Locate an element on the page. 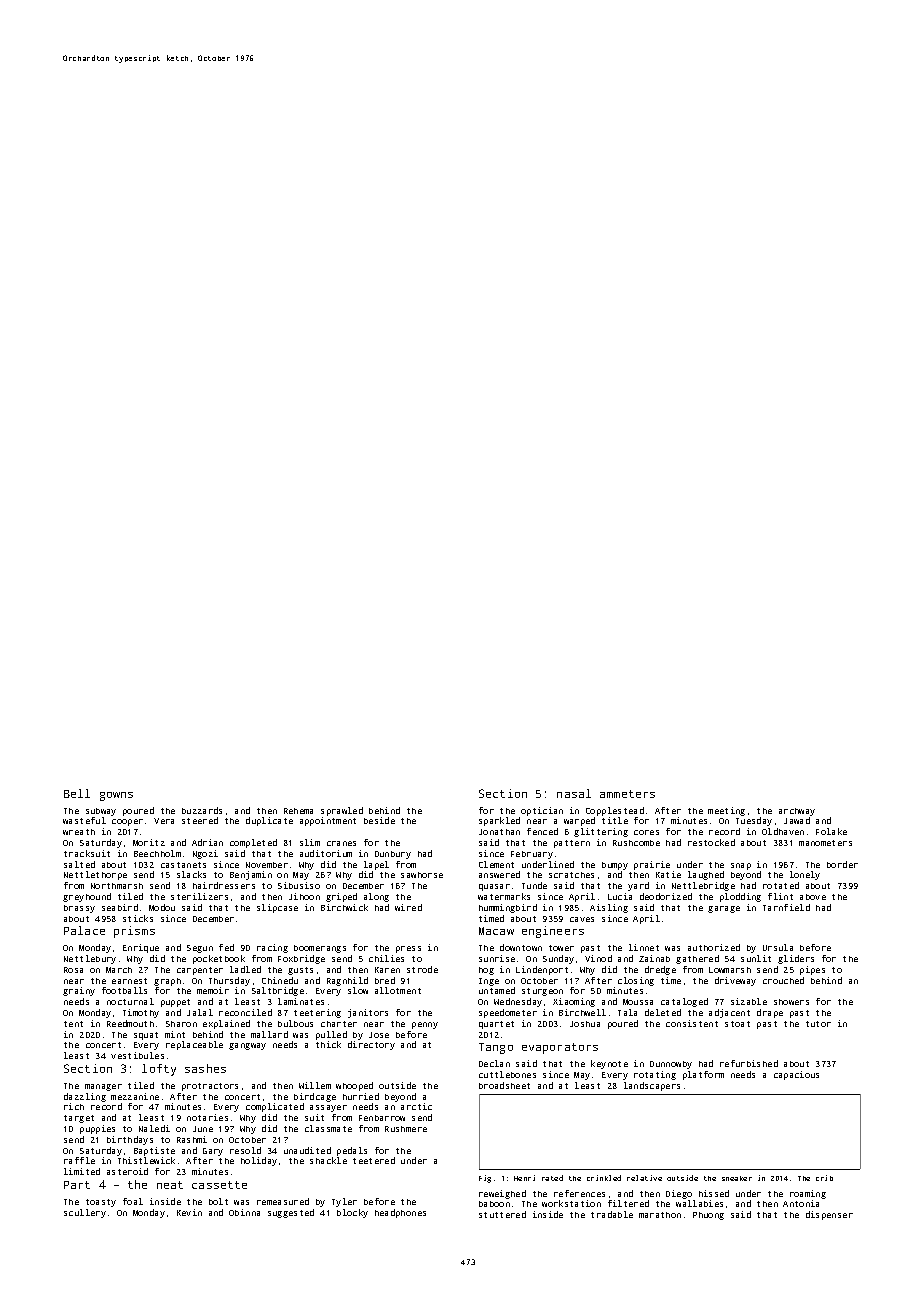 This page has height=1308, width=924. raffle is located at coordinates (79, 1160).
